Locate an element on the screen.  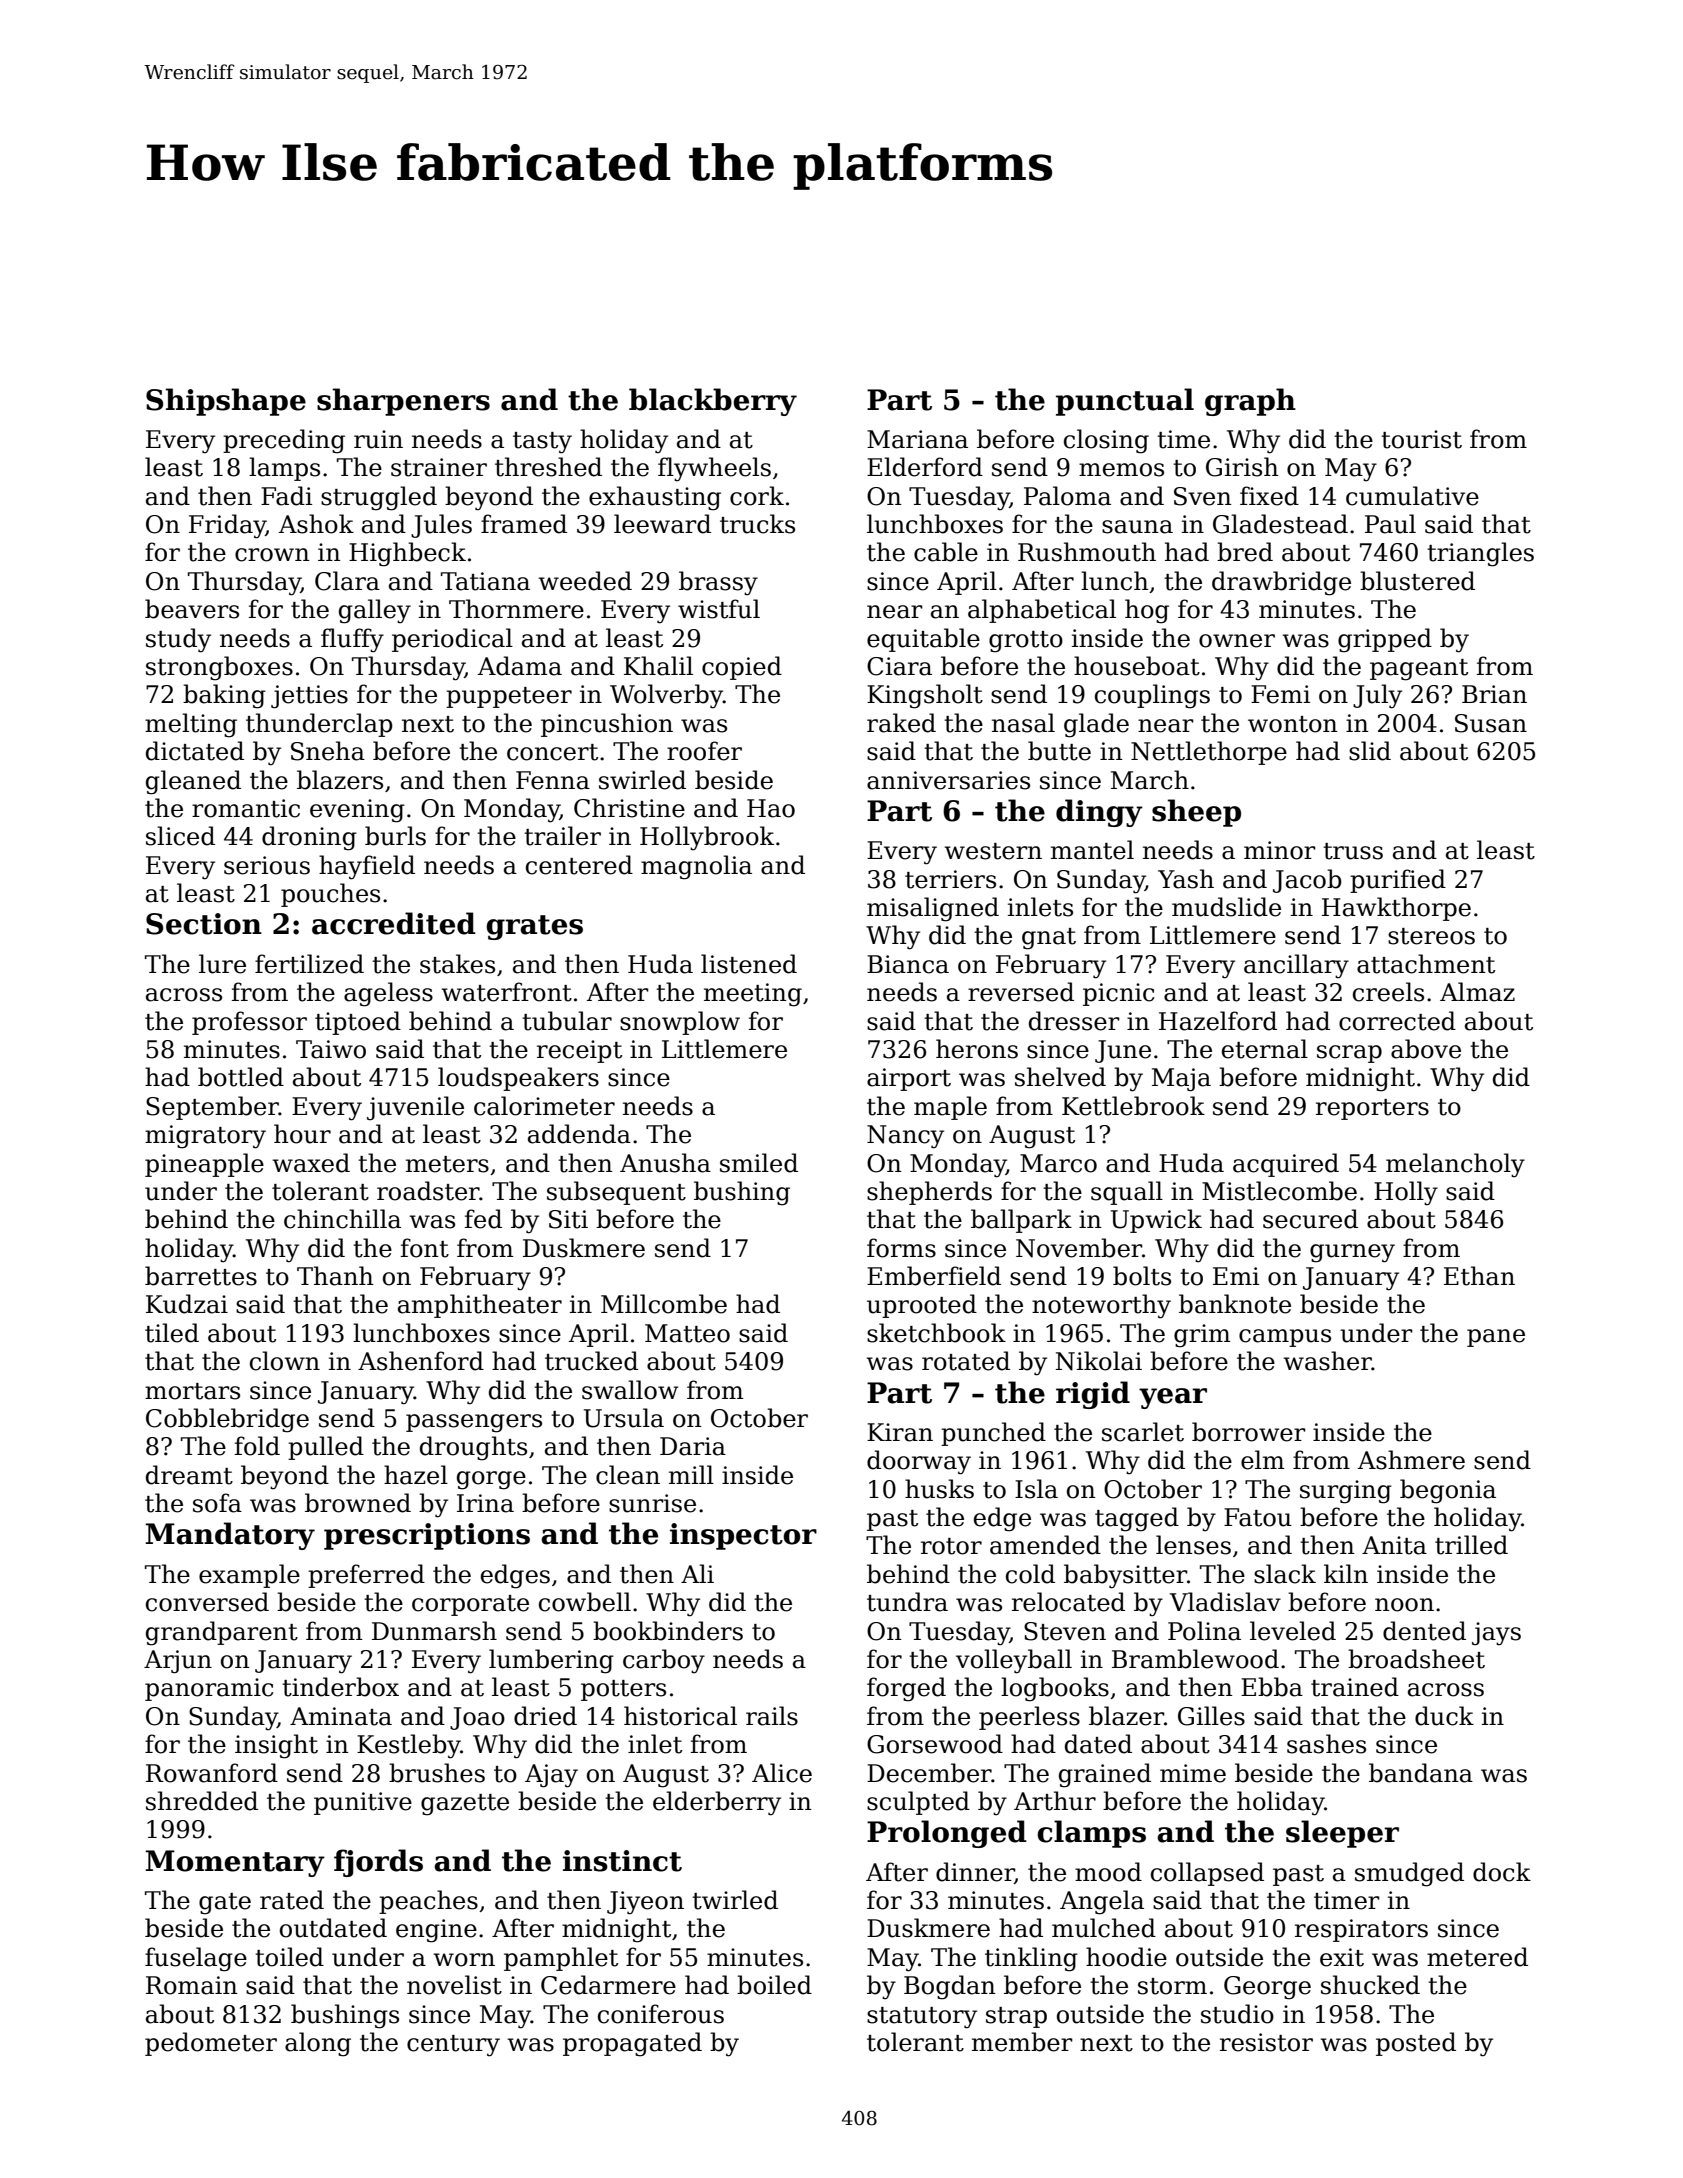
loudspeakers is located at coordinates (518, 1079).
